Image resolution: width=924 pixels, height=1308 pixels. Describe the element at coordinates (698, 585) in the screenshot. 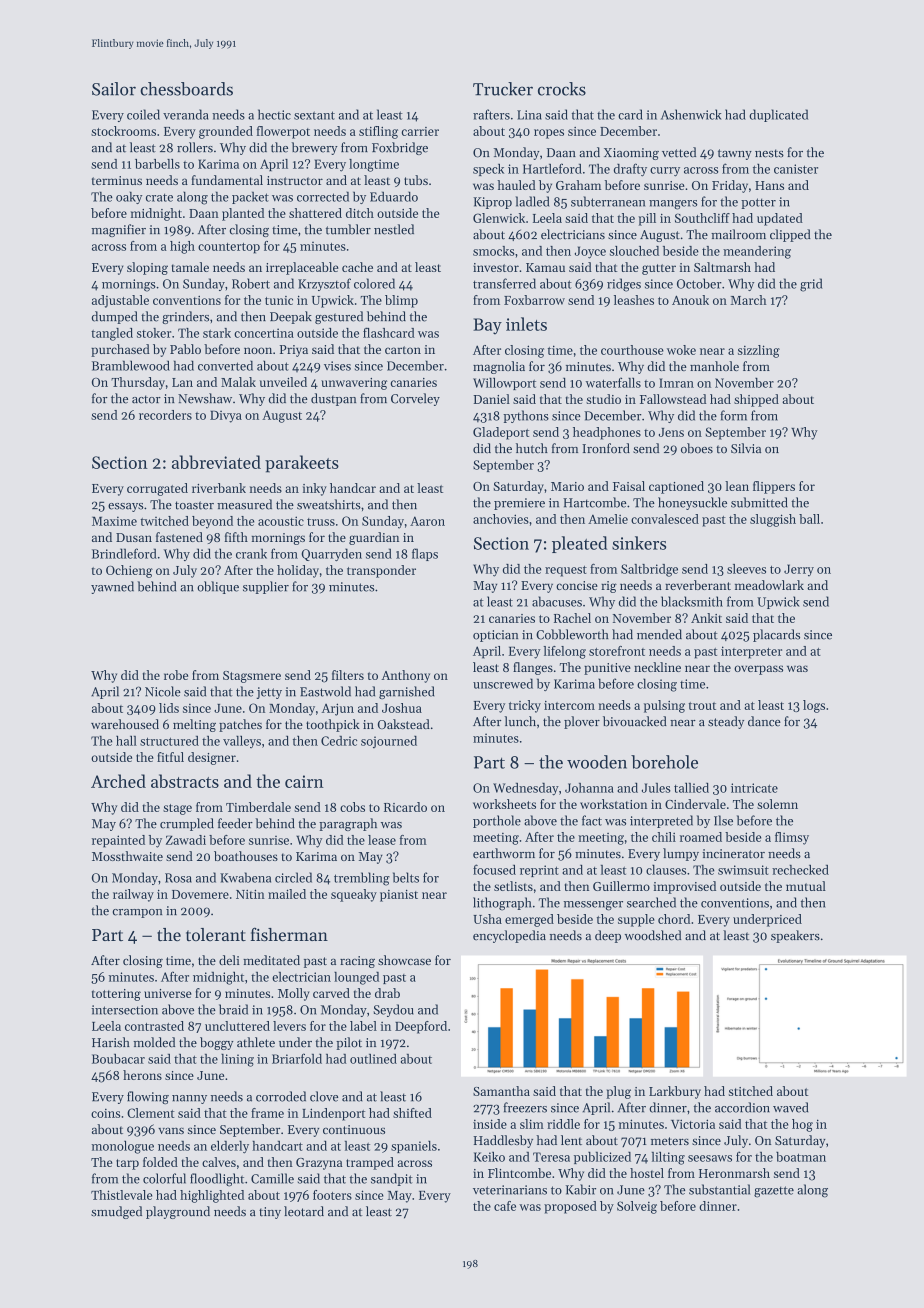

I see `reverberant` at that location.
